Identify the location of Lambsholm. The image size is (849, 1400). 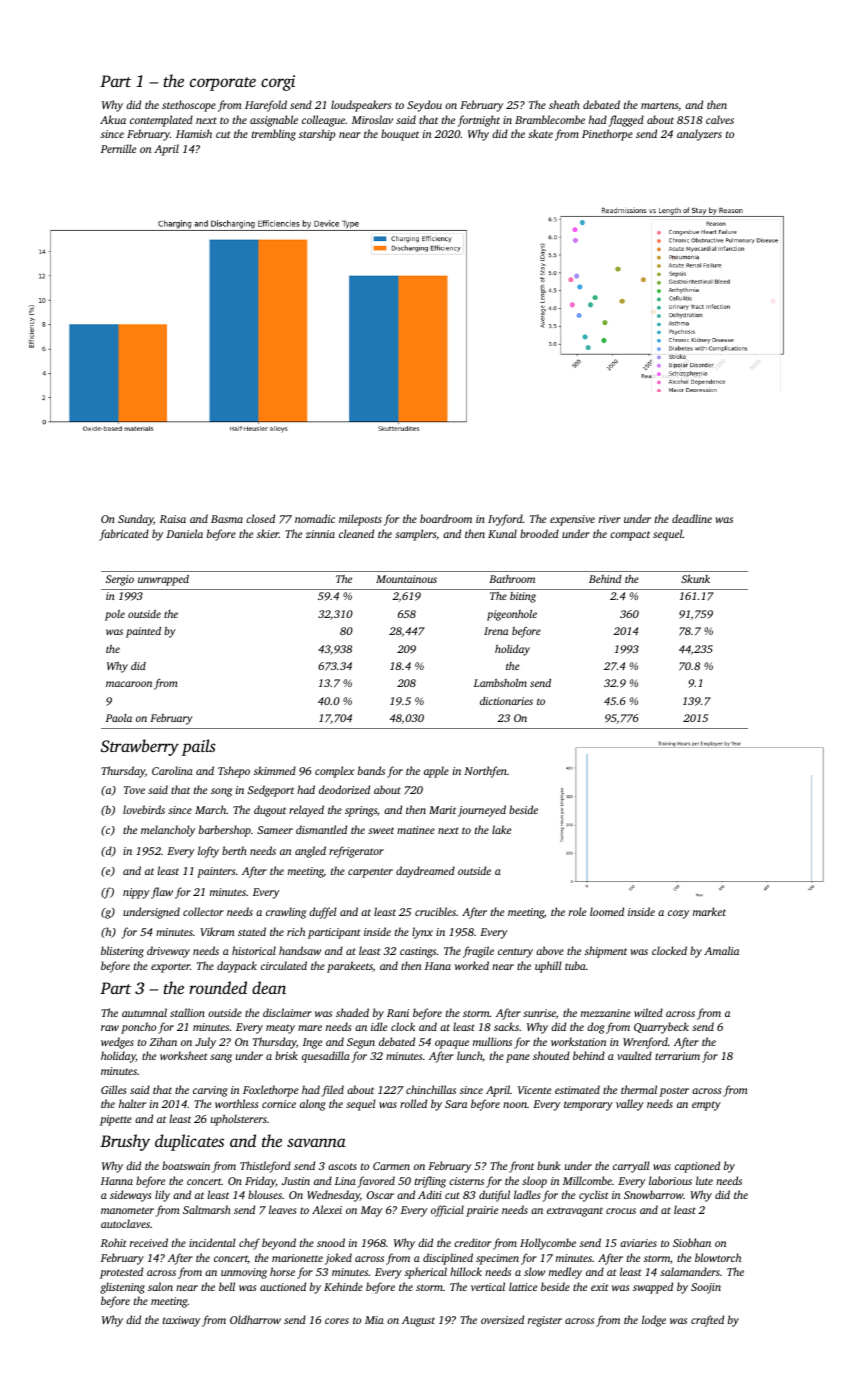
(500, 683).
